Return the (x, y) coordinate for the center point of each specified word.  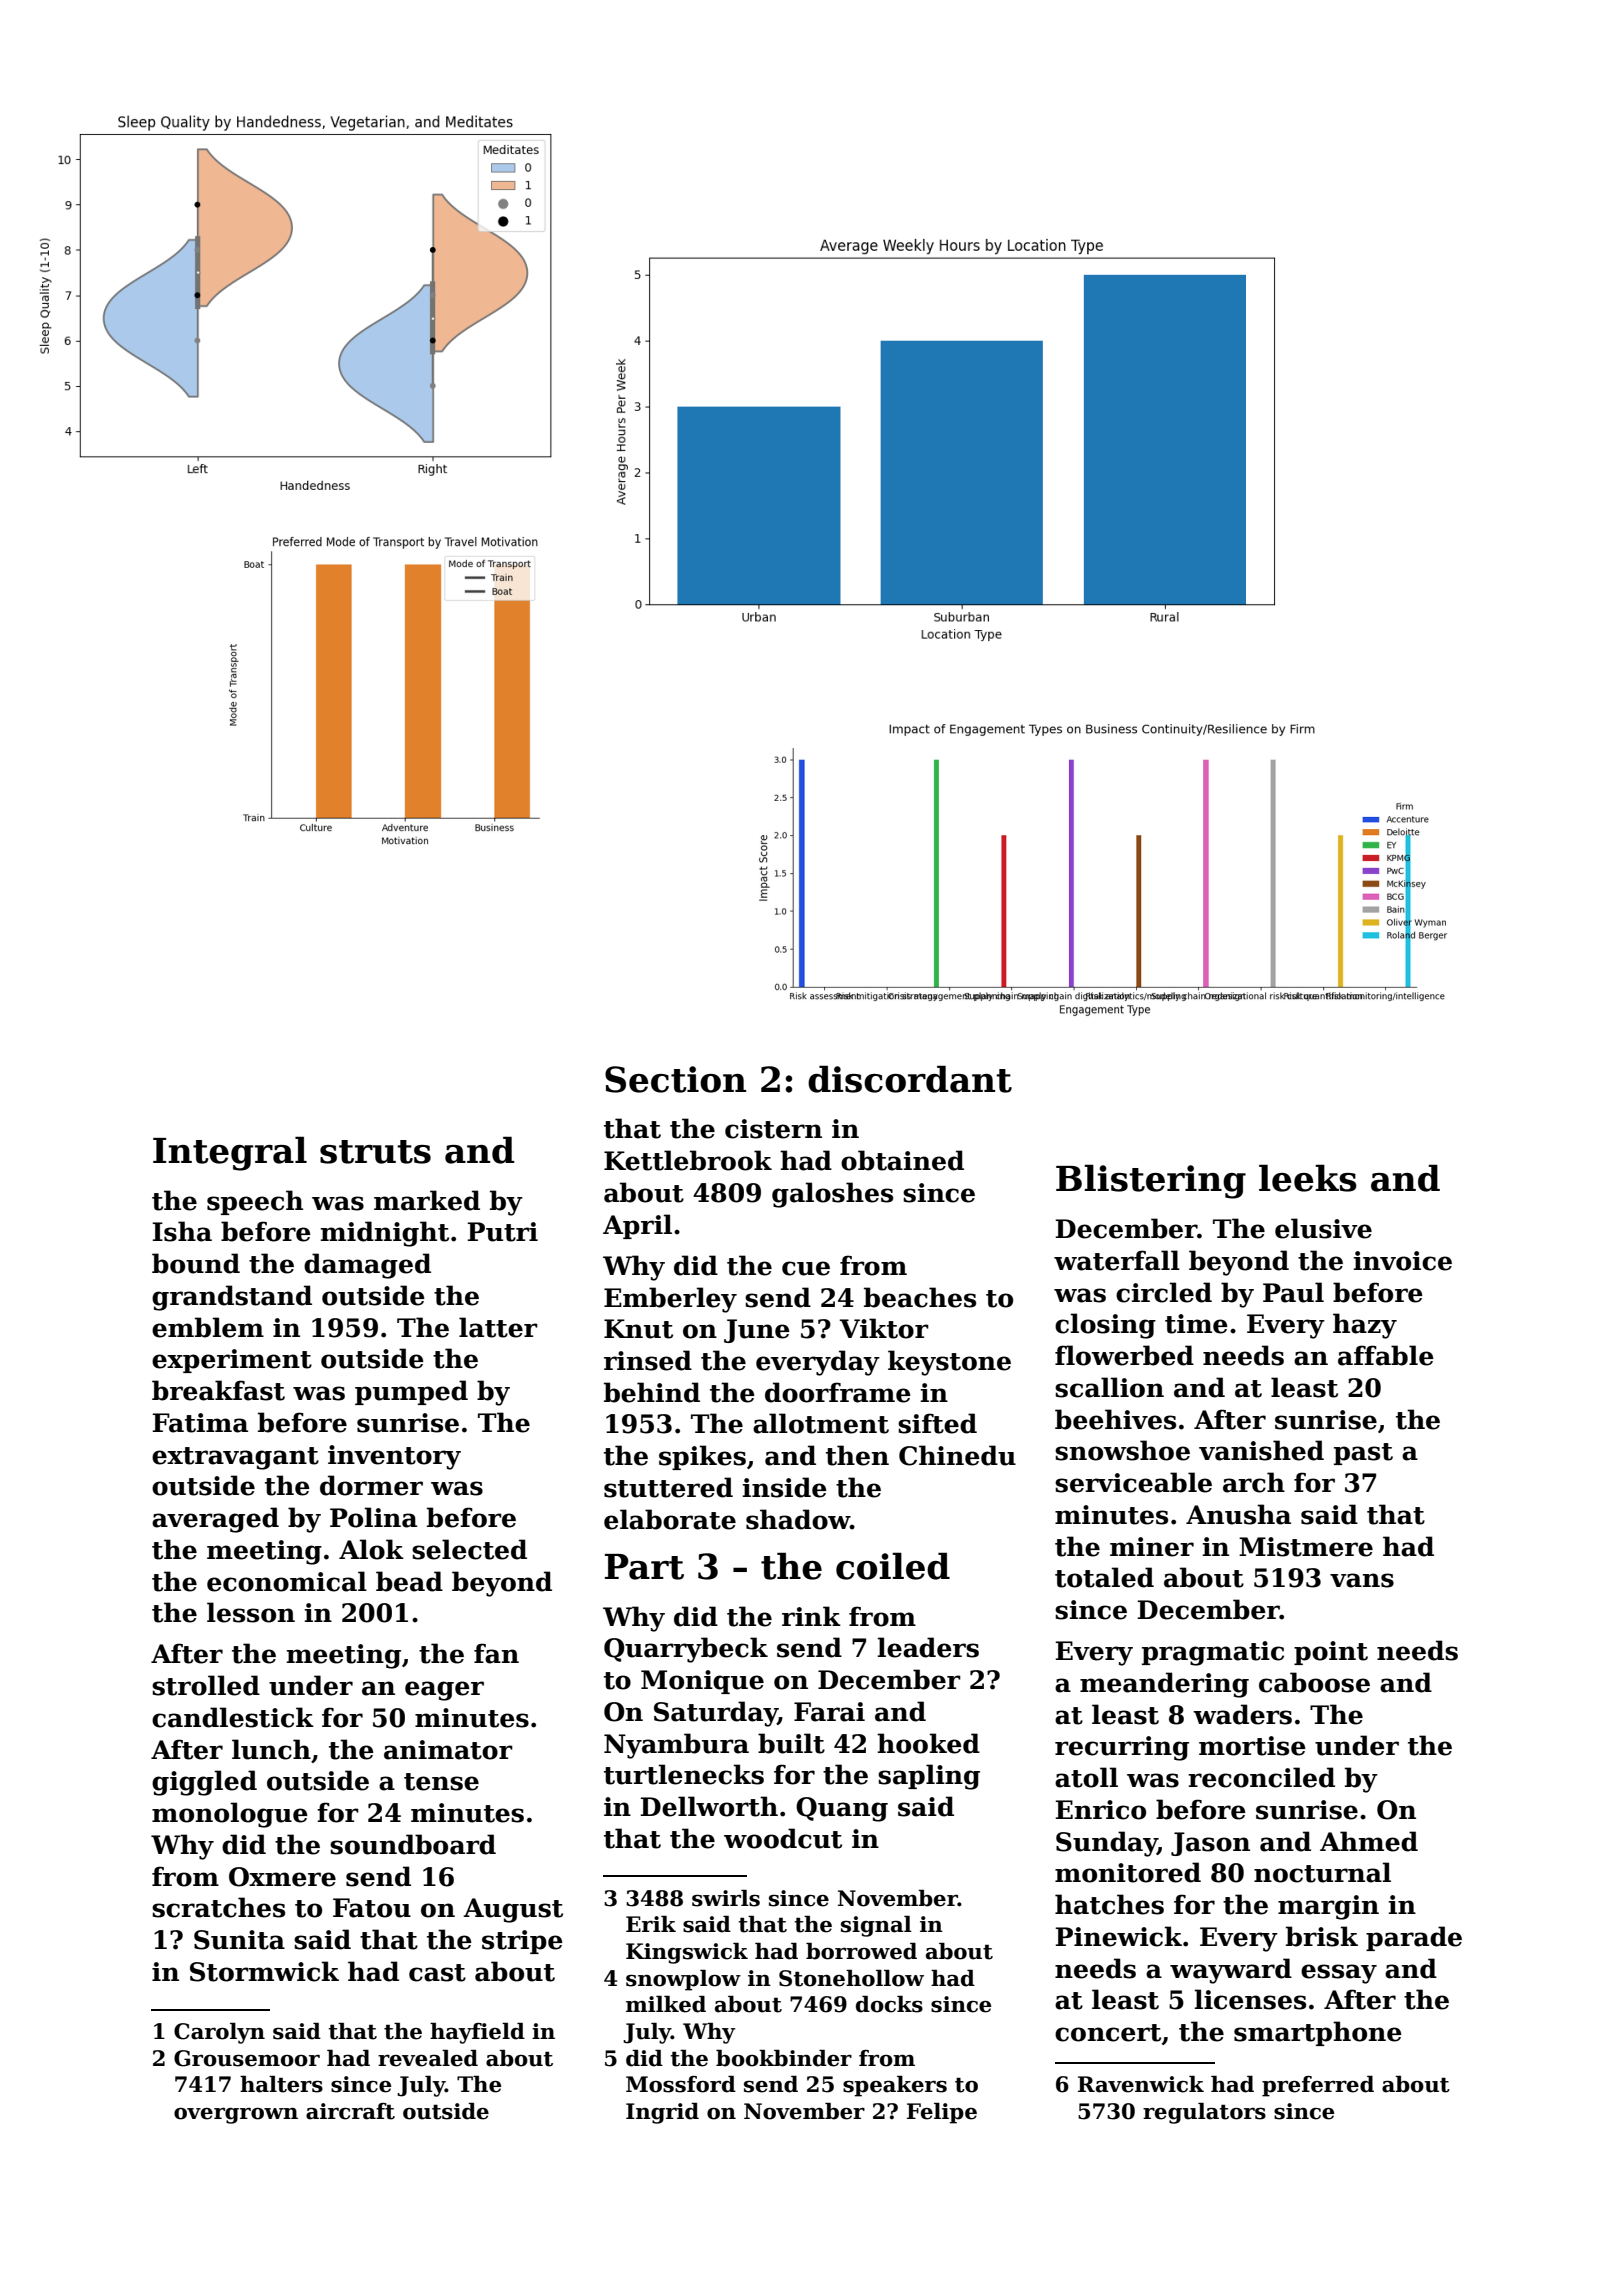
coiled (893, 1566)
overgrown (236, 2116)
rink (811, 1616)
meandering (1164, 1685)
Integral (230, 1153)
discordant (910, 1079)
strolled (206, 1685)
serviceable (1133, 1482)
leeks (1308, 1178)
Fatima (200, 1423)
